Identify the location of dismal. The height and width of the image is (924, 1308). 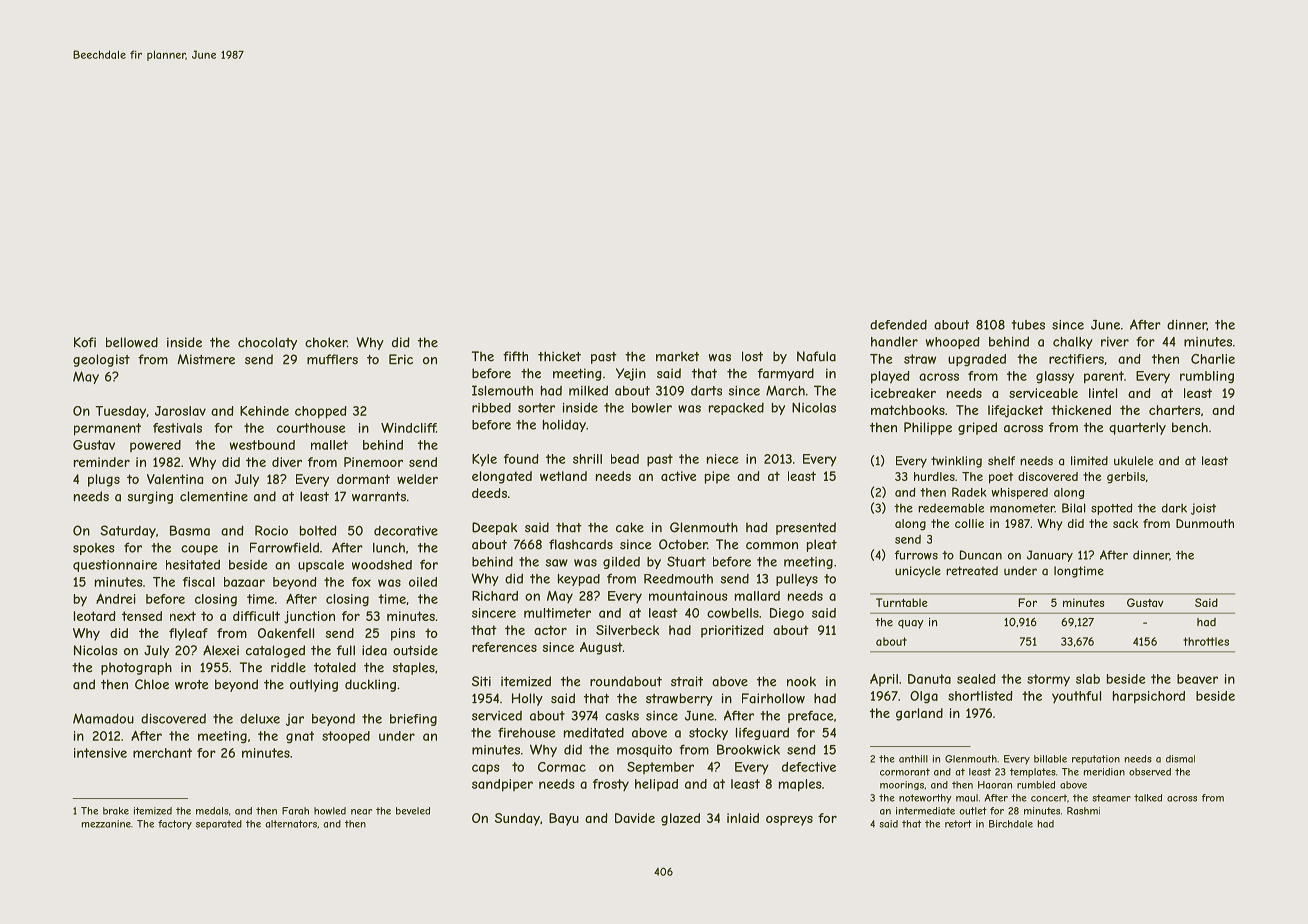
(1180, 759).
